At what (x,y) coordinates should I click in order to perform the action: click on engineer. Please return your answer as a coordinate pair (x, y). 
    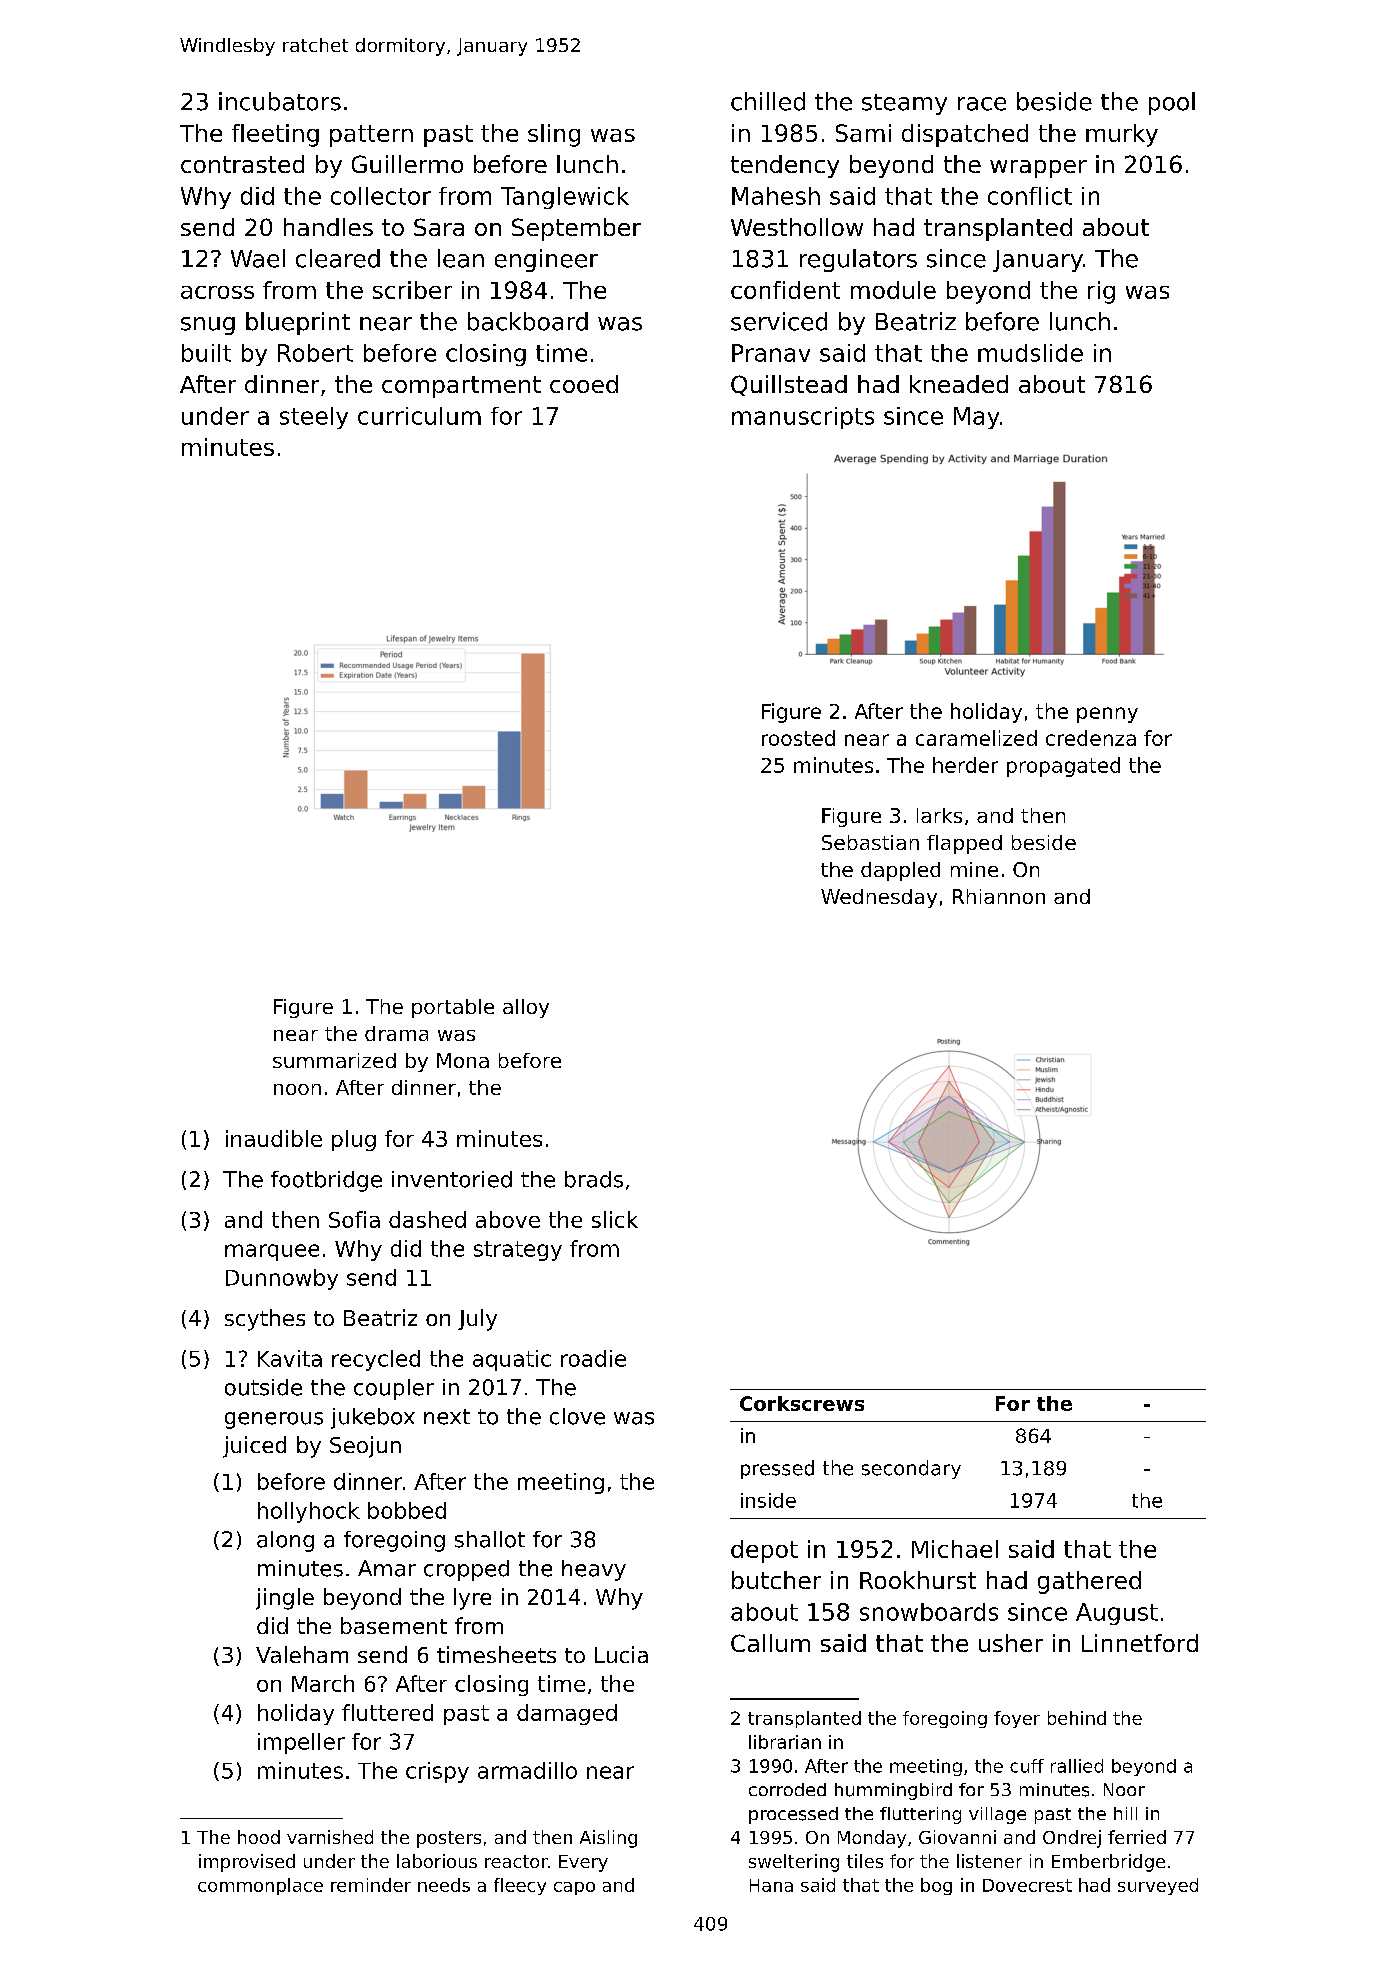
    Looking at the image, I should click on (546, 260).
